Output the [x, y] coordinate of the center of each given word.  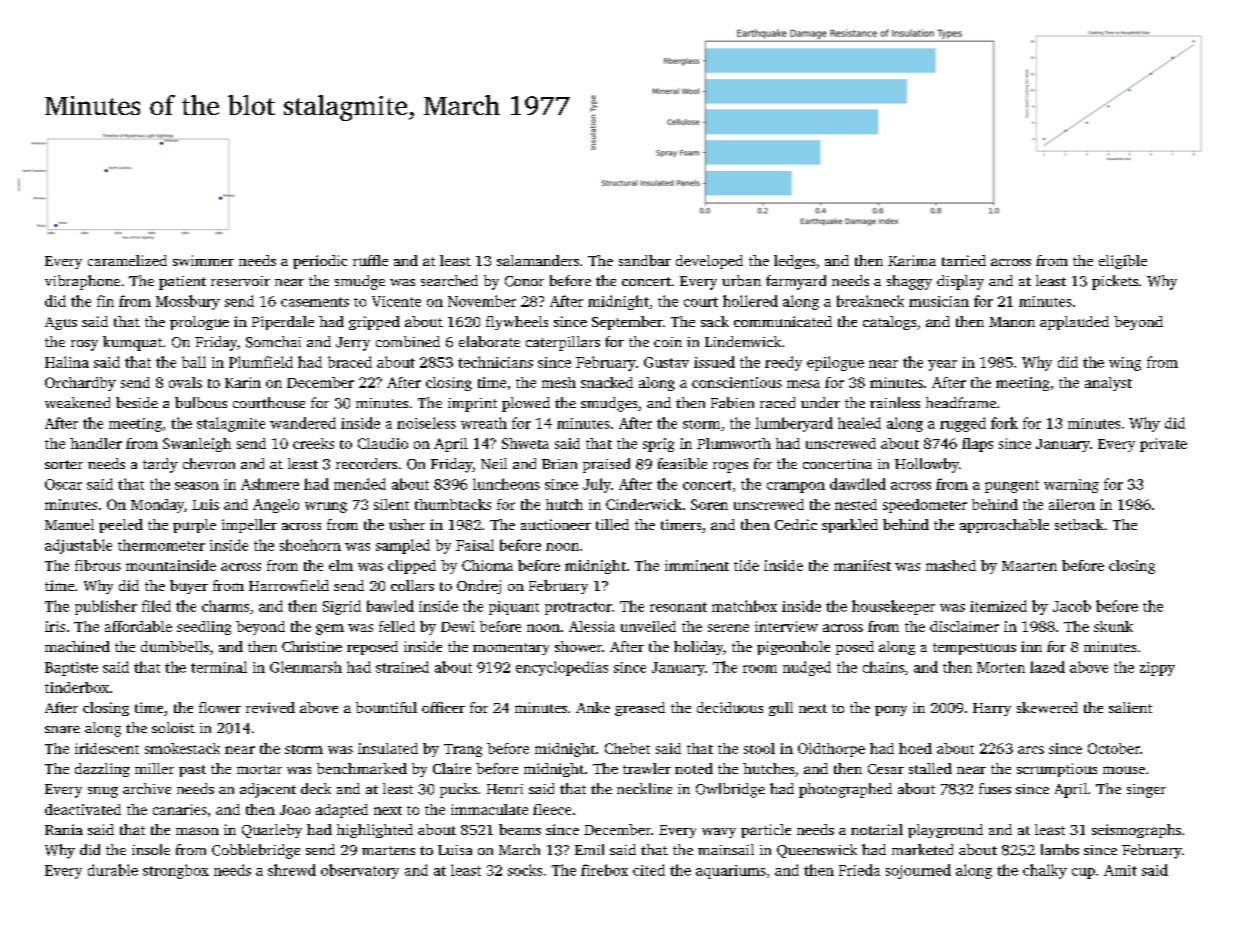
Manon [1012, 322]
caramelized [127, 260]
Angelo [276, 506]
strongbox [176, 871]
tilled [612, 524]
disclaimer [964, 626]
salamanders [538, 260]
